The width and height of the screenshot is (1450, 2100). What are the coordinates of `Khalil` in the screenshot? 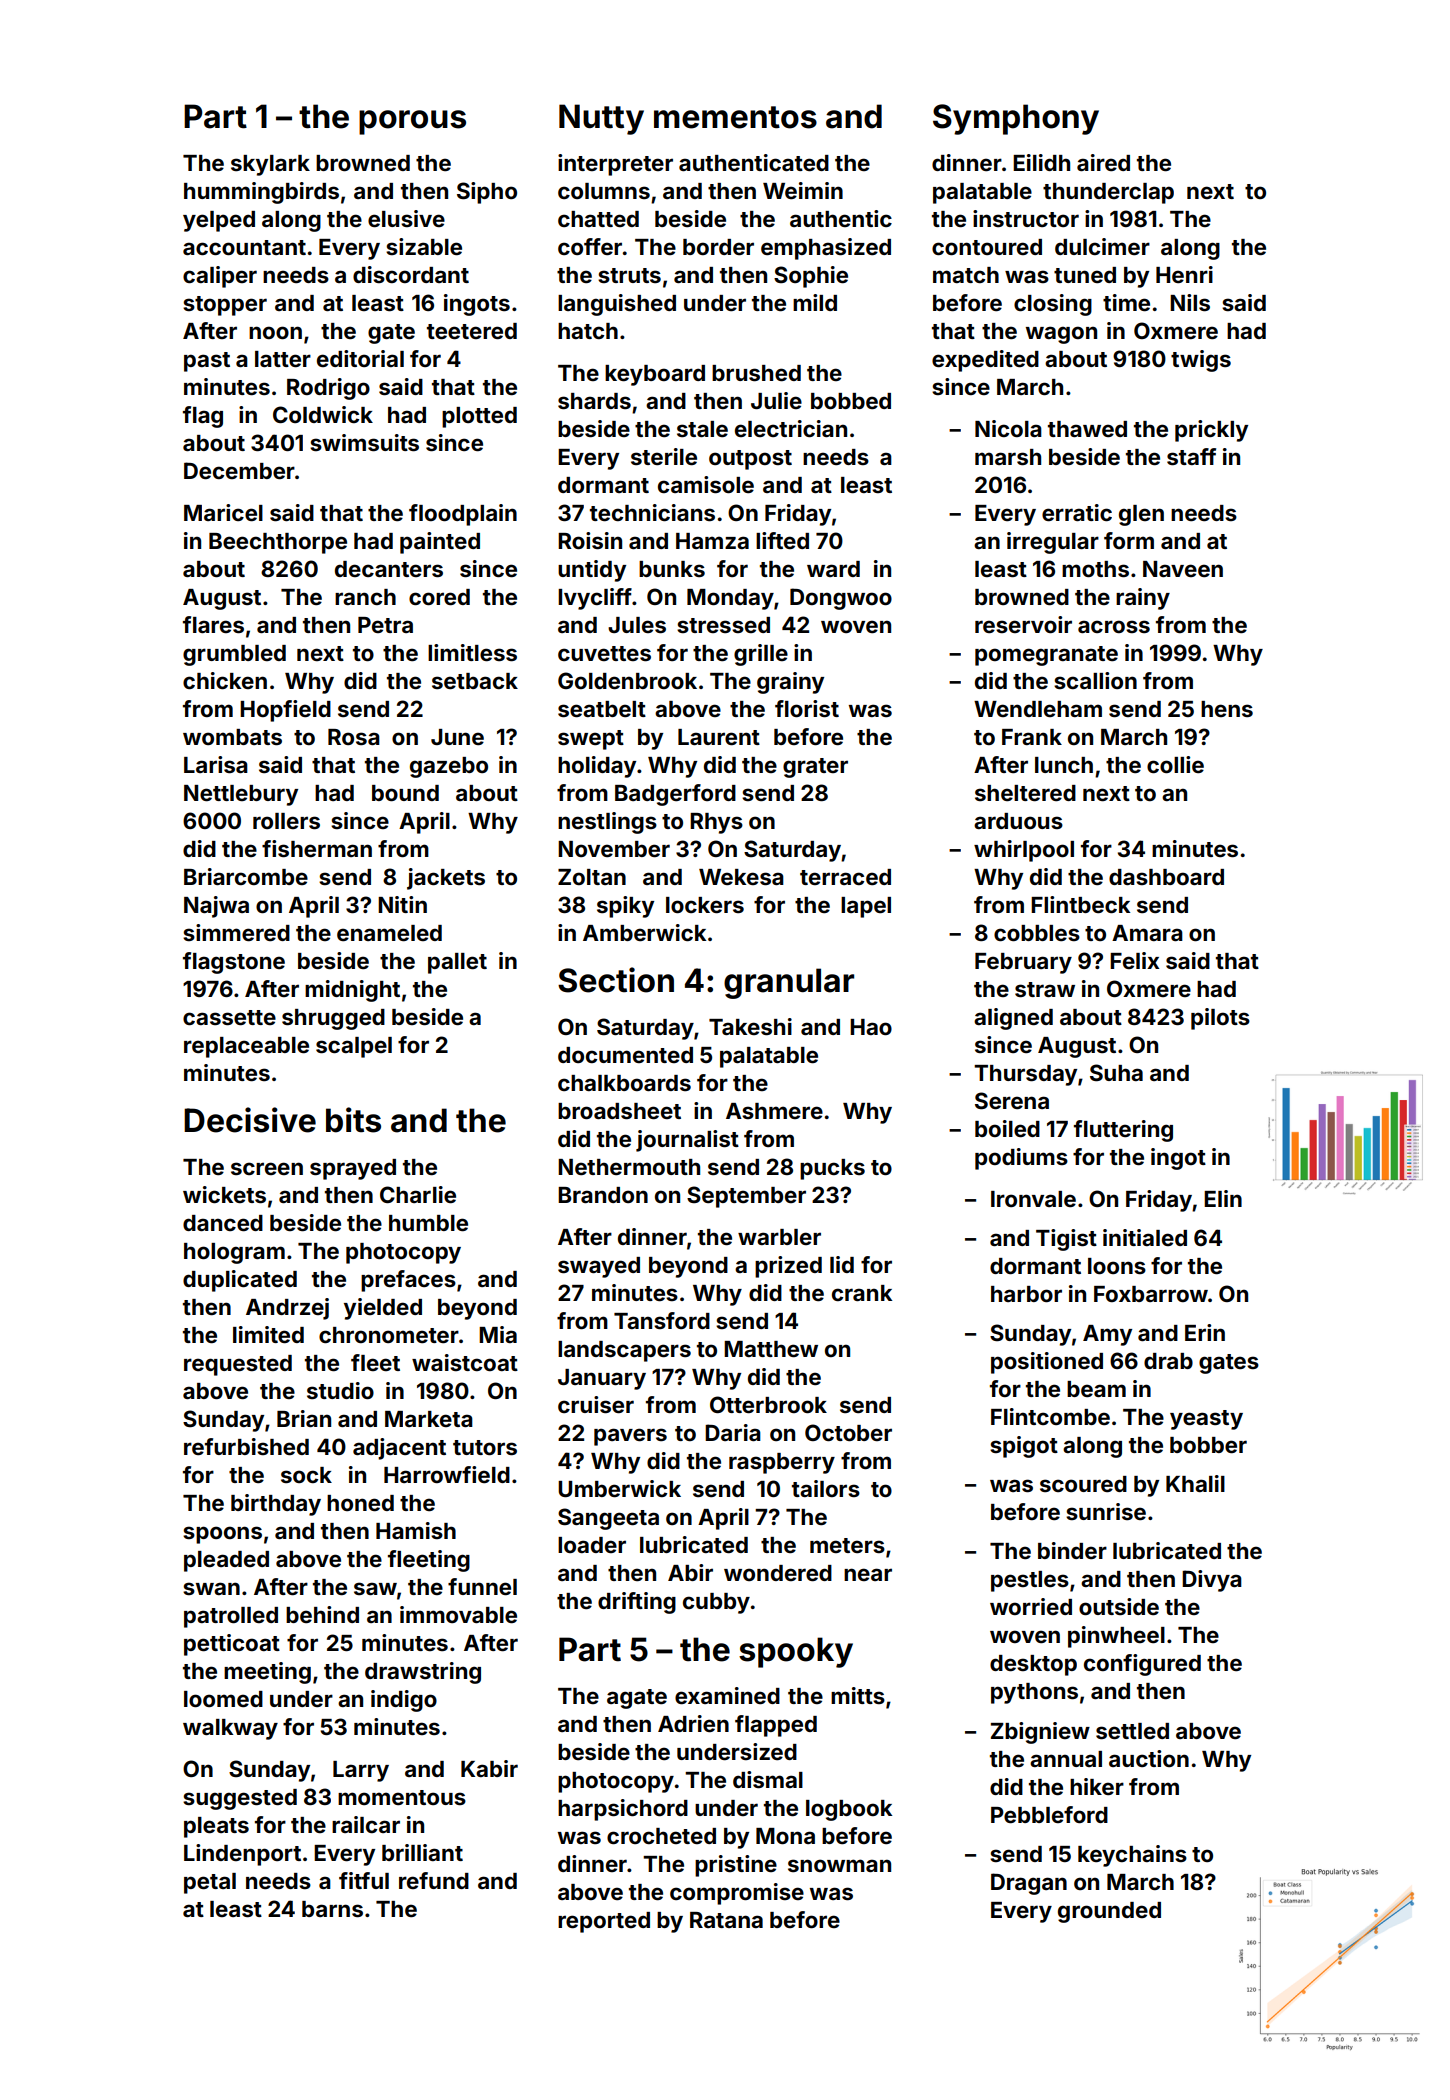 It's located at (1195, 1483).
